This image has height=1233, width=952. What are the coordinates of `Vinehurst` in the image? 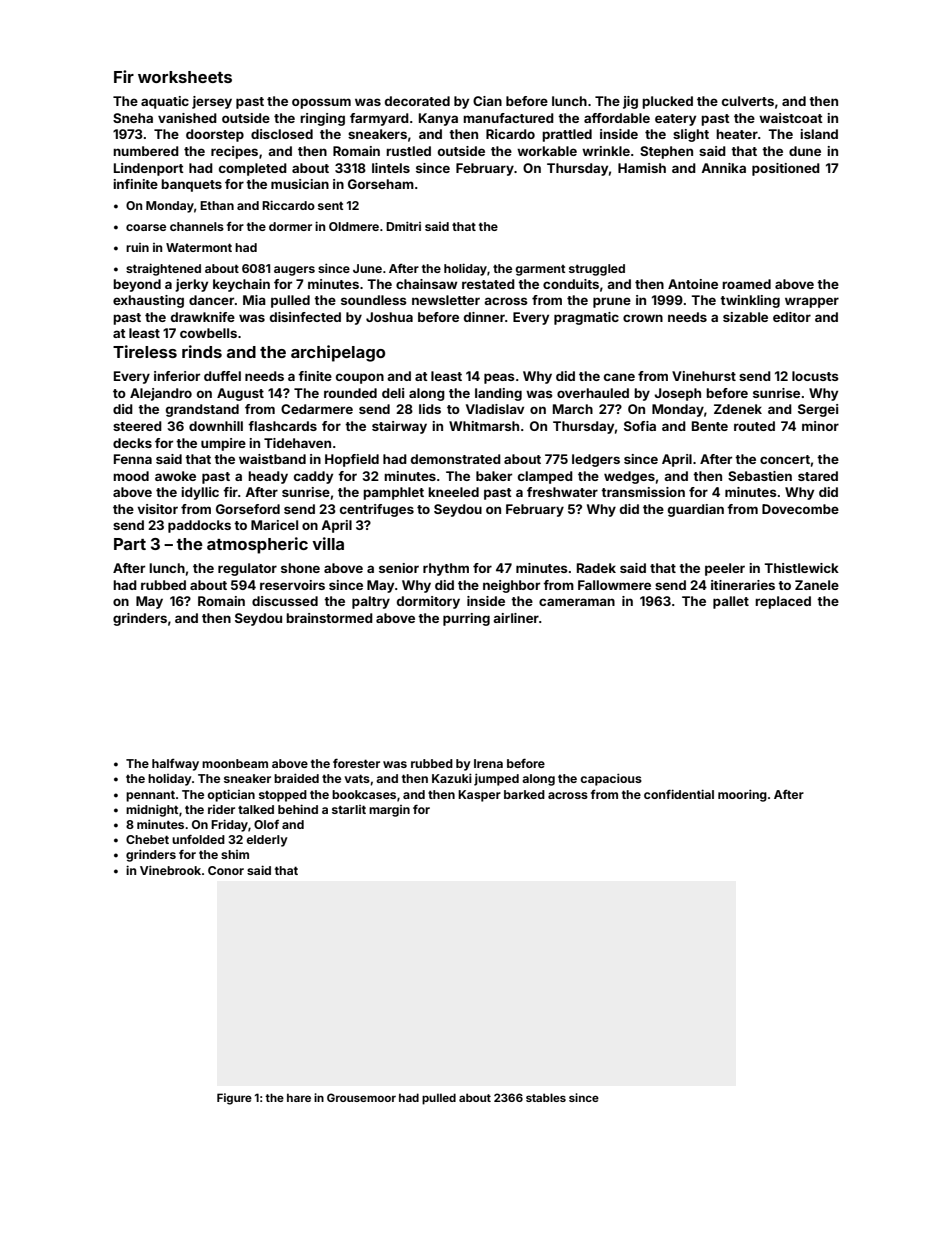 It's located at (704, 376).
